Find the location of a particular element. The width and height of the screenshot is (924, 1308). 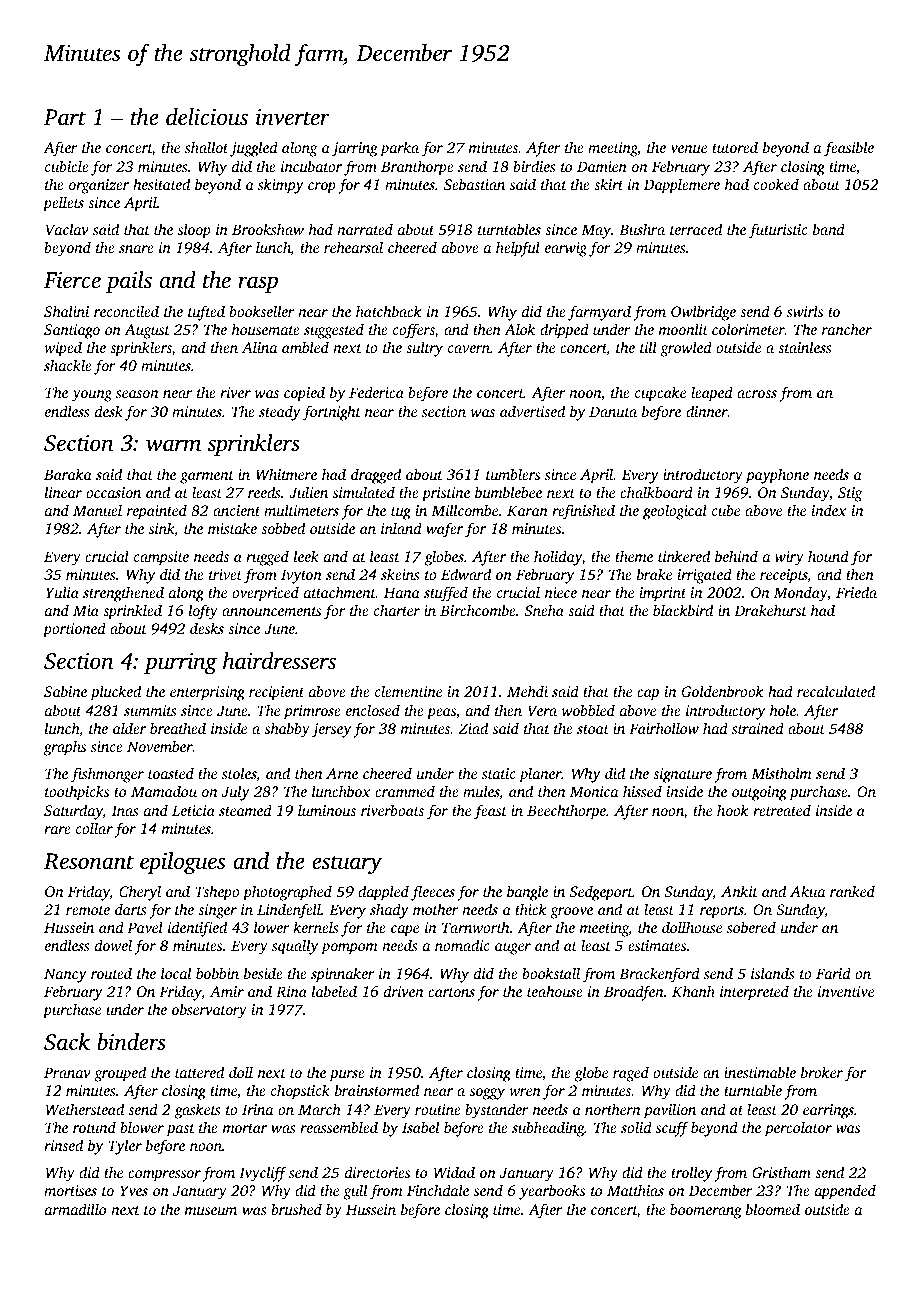

delicious is located at coordinates (207, 117).
